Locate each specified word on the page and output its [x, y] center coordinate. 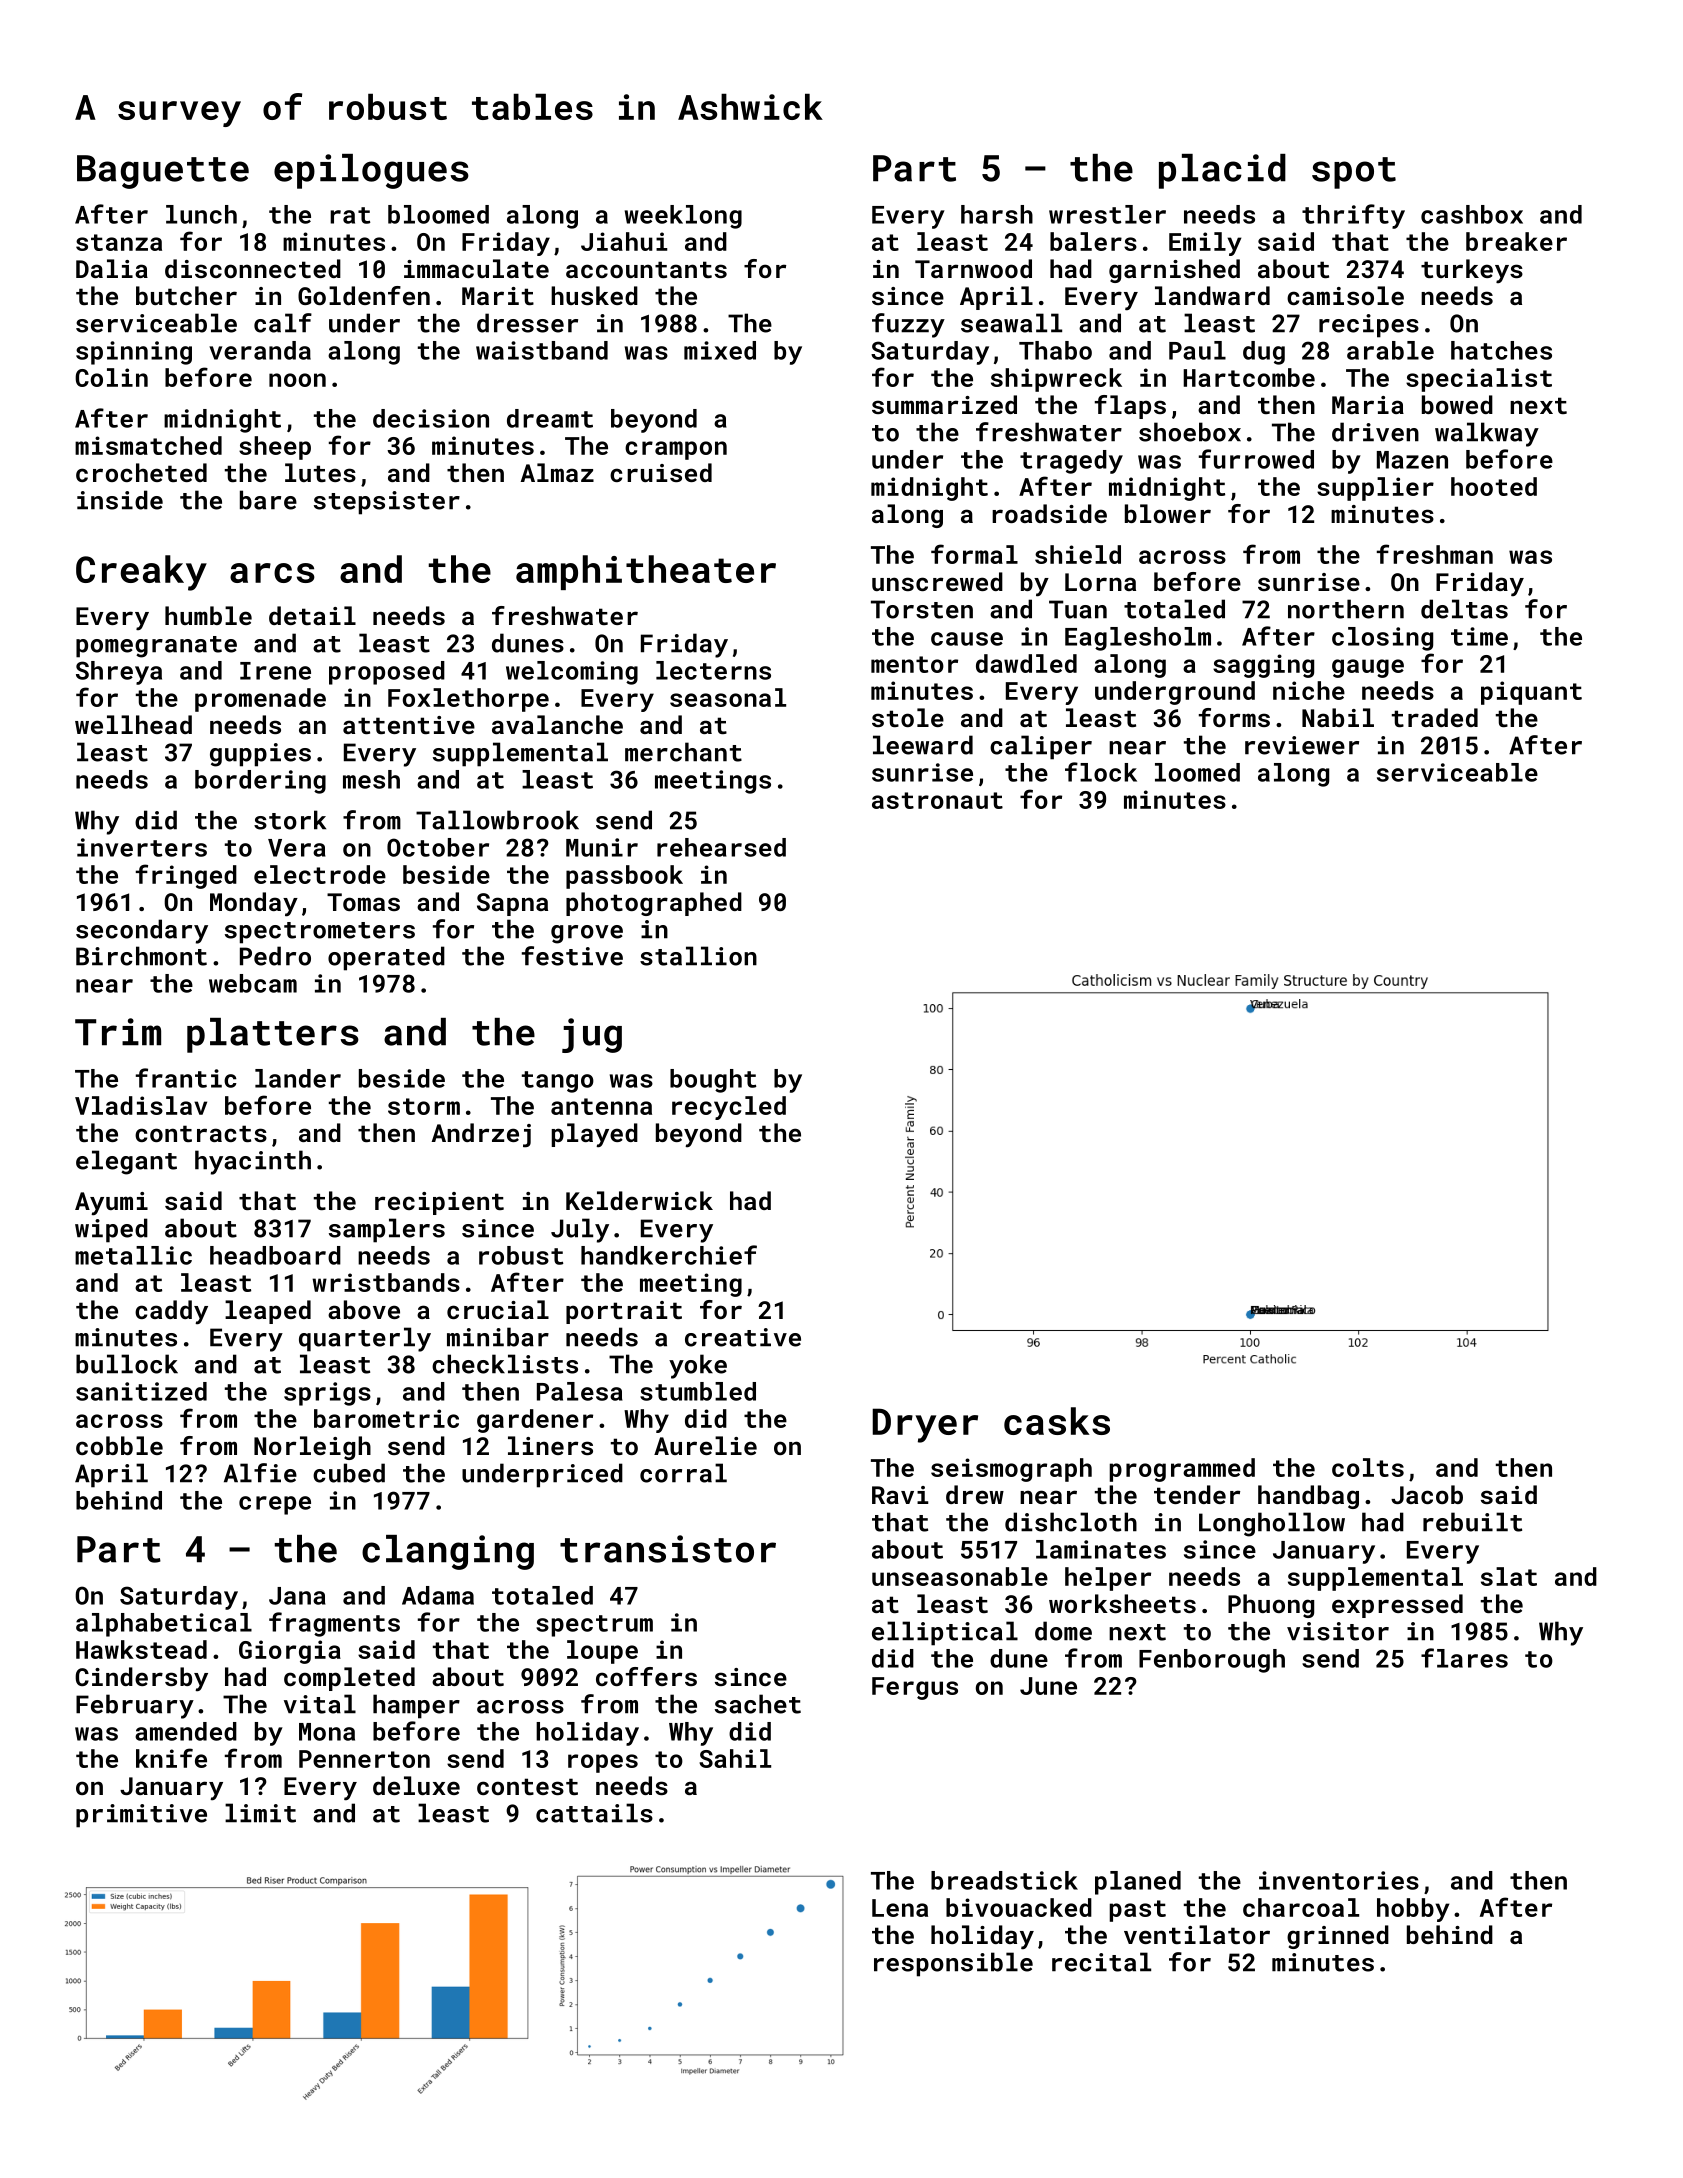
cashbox [1472, 214]
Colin [111, 377]
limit [260, 1813]
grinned [1338, 1937]
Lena [900, 1908]
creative [743, 1337]
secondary [142, 931]
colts [1368, 1467]
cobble [119, 1445]
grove [587, 934]
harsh [997, 214]
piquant [1531, 693]
